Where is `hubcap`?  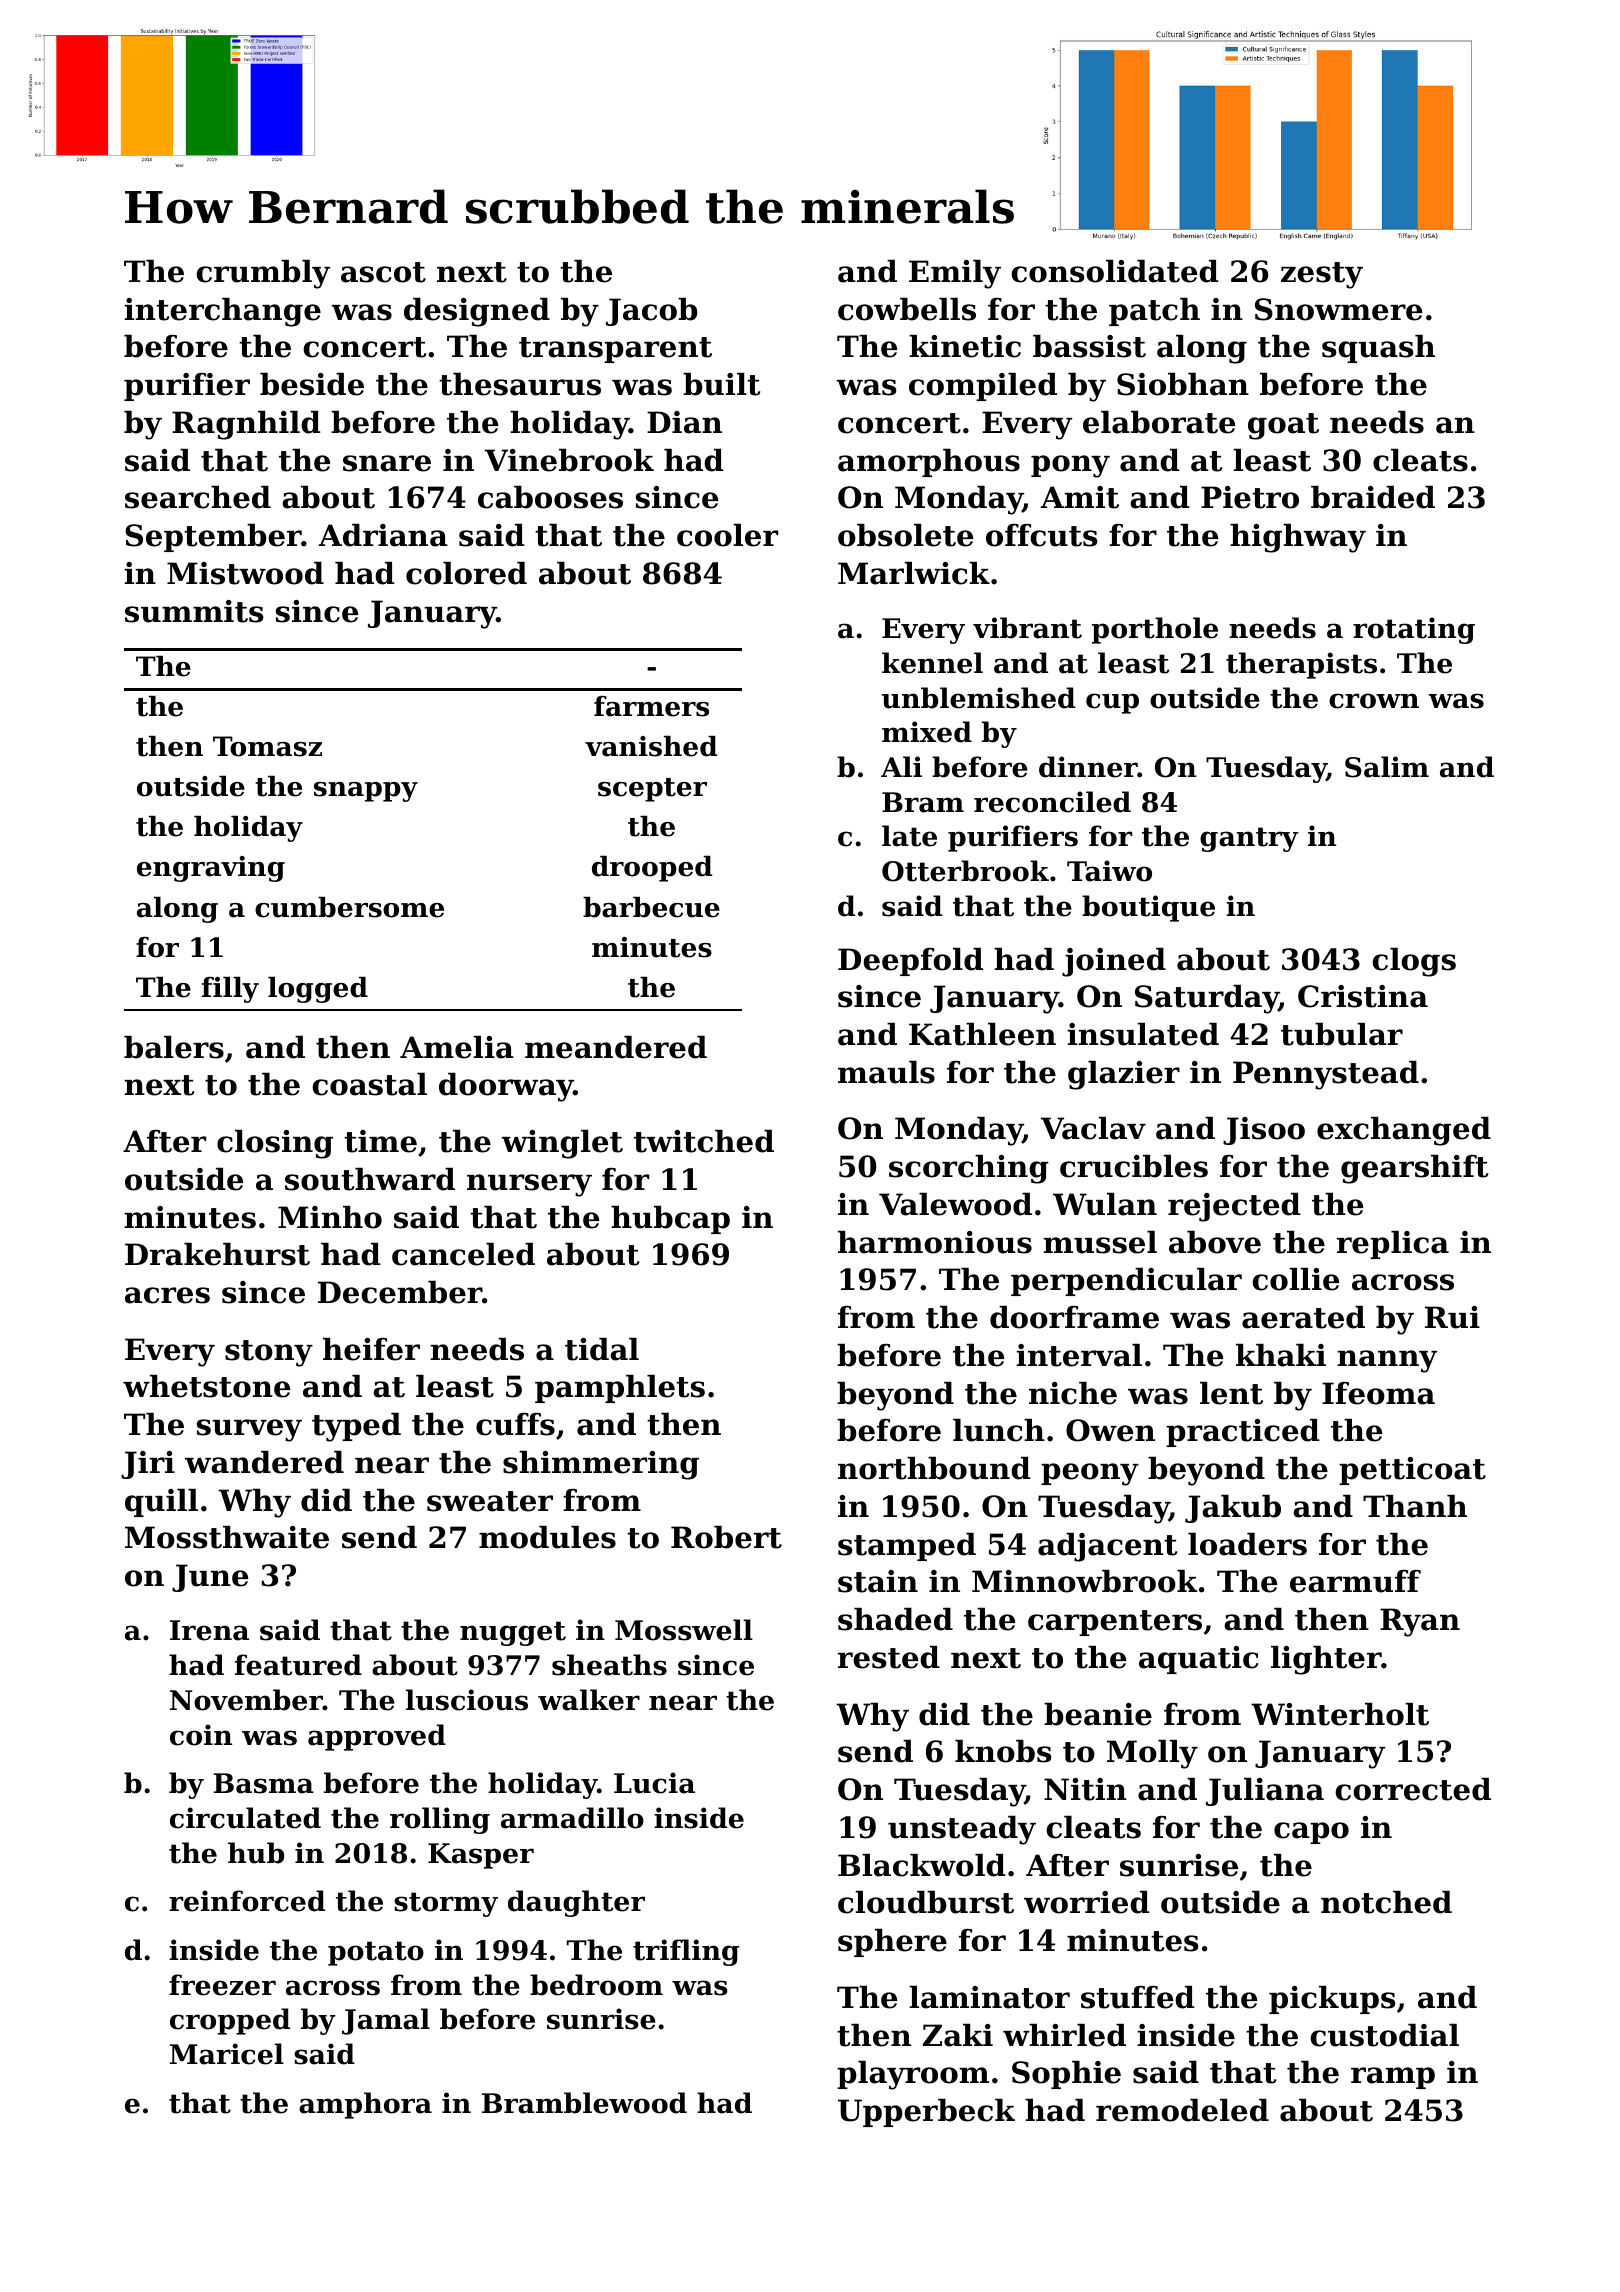 hubcap is located at coordinates (670, 1220).
